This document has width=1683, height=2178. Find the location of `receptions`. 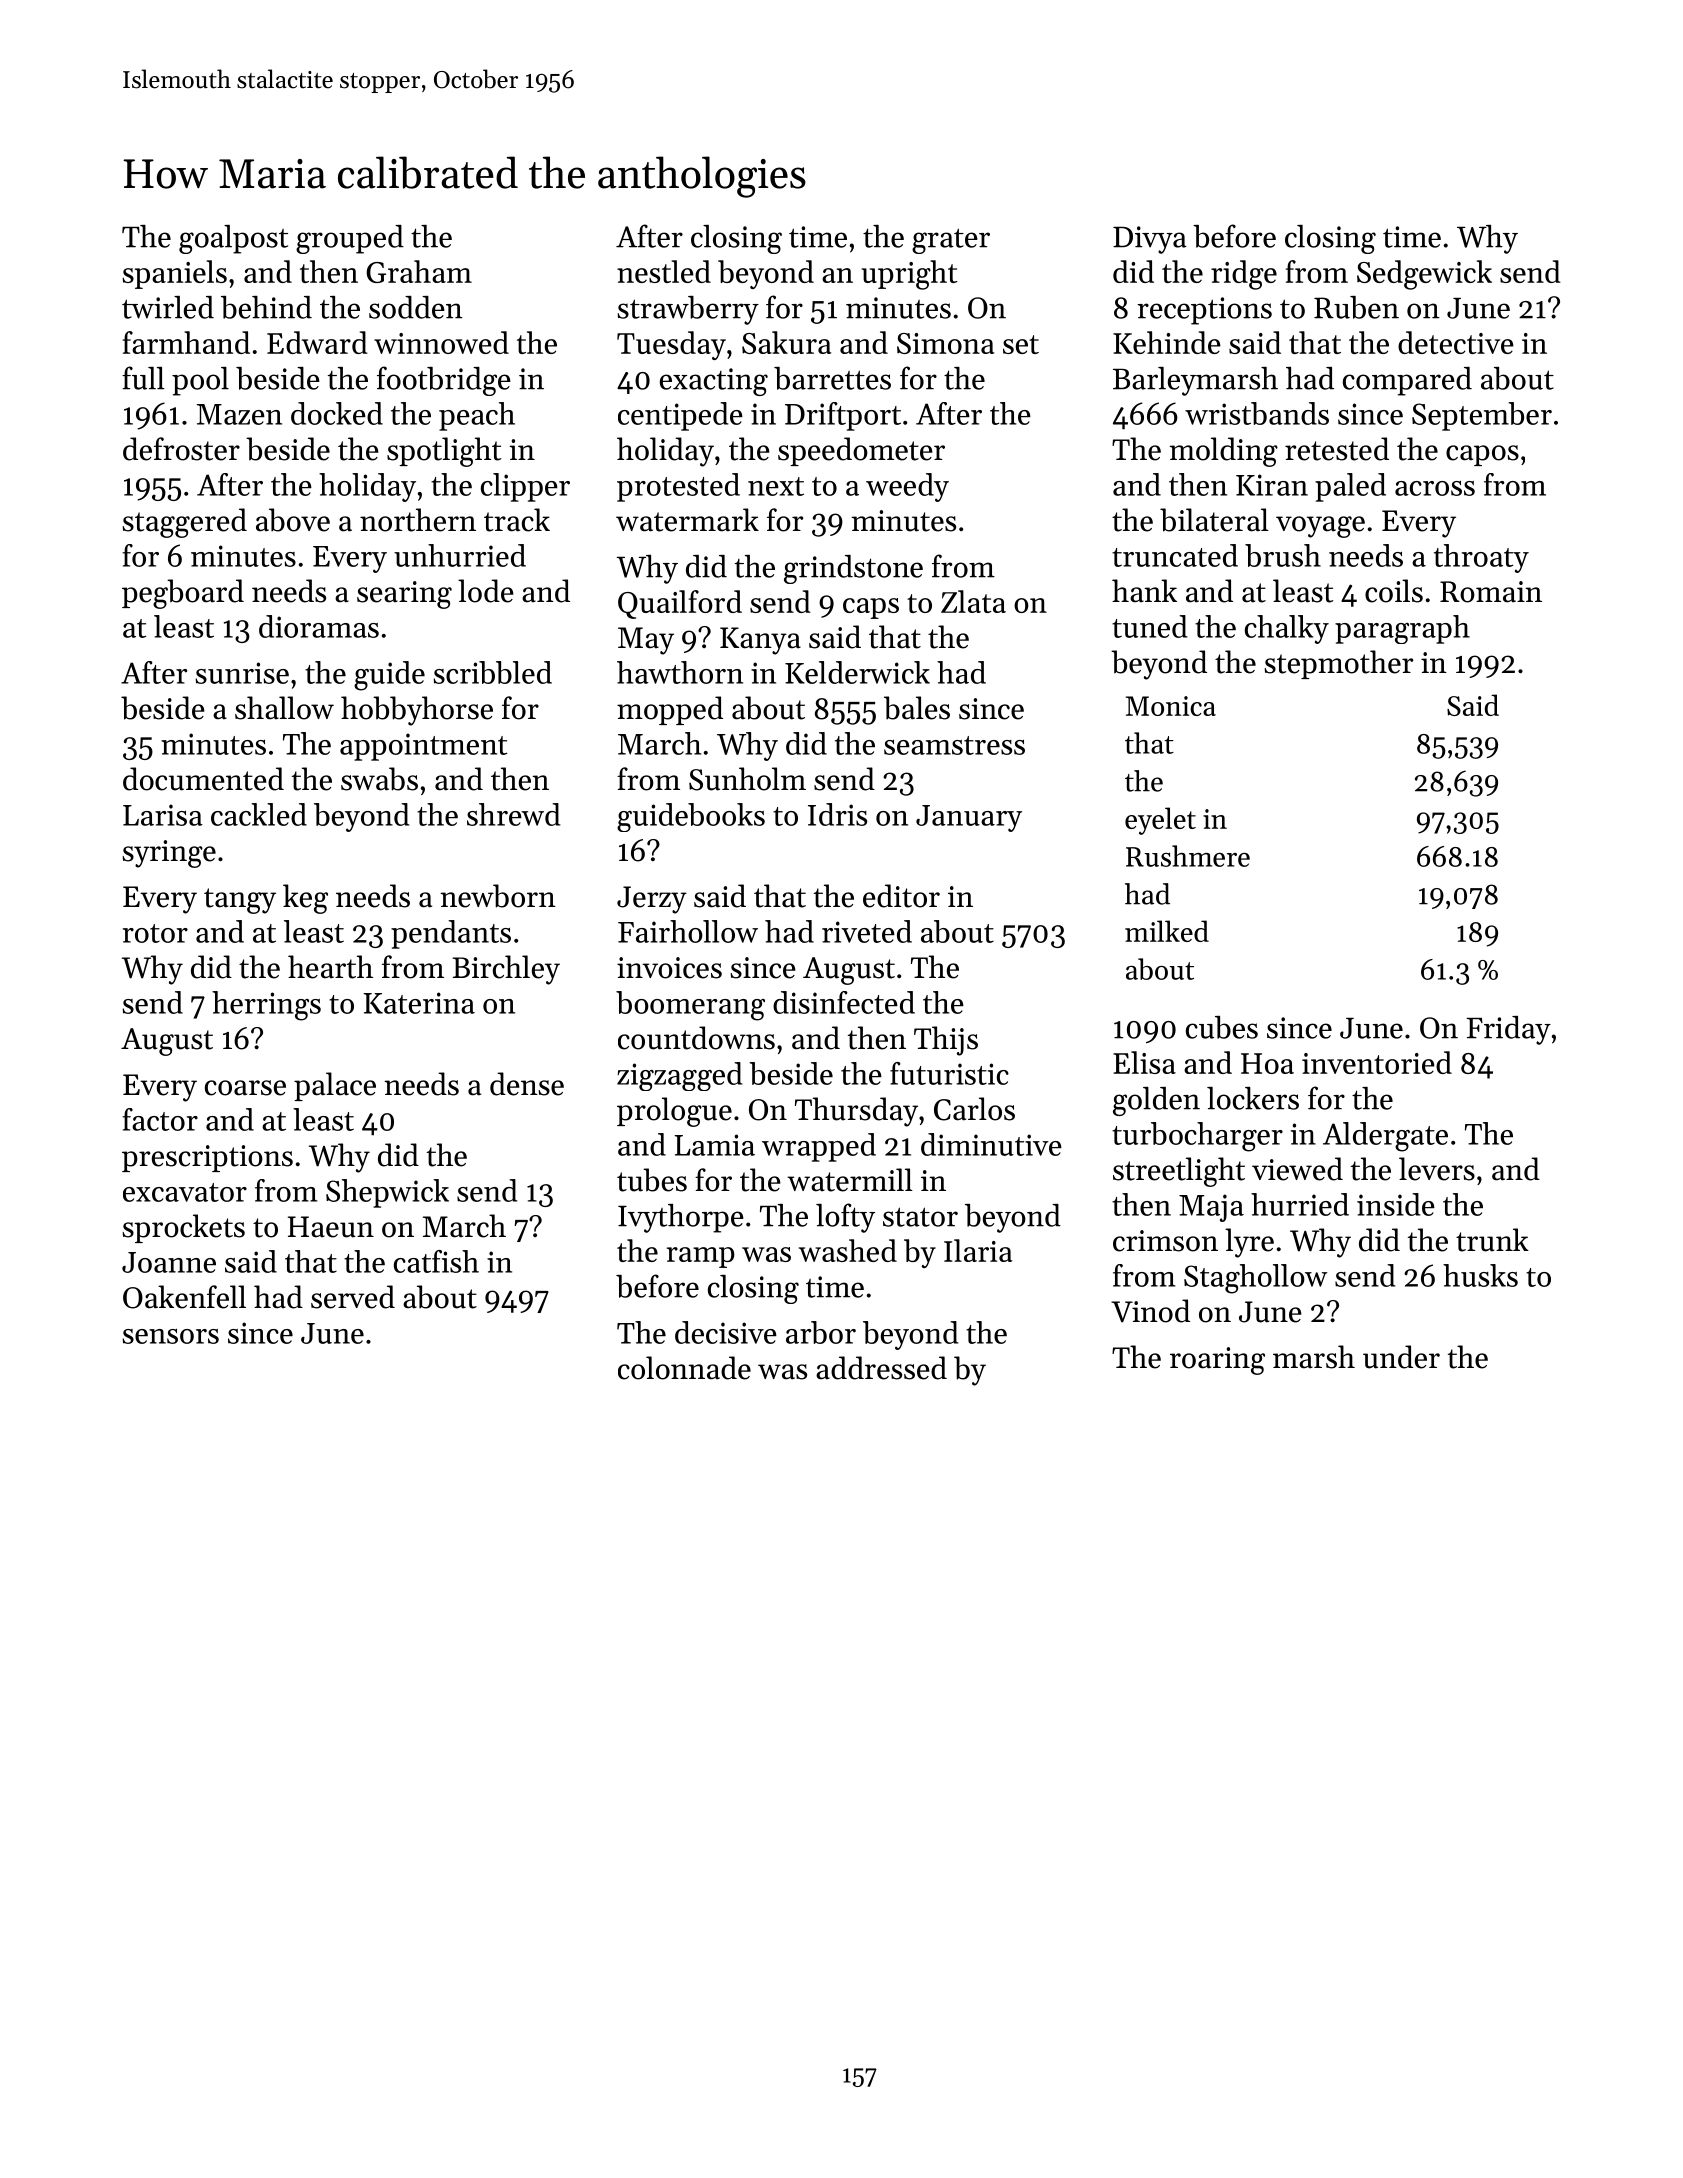

receptions is located at coordinates (1204, 311).
